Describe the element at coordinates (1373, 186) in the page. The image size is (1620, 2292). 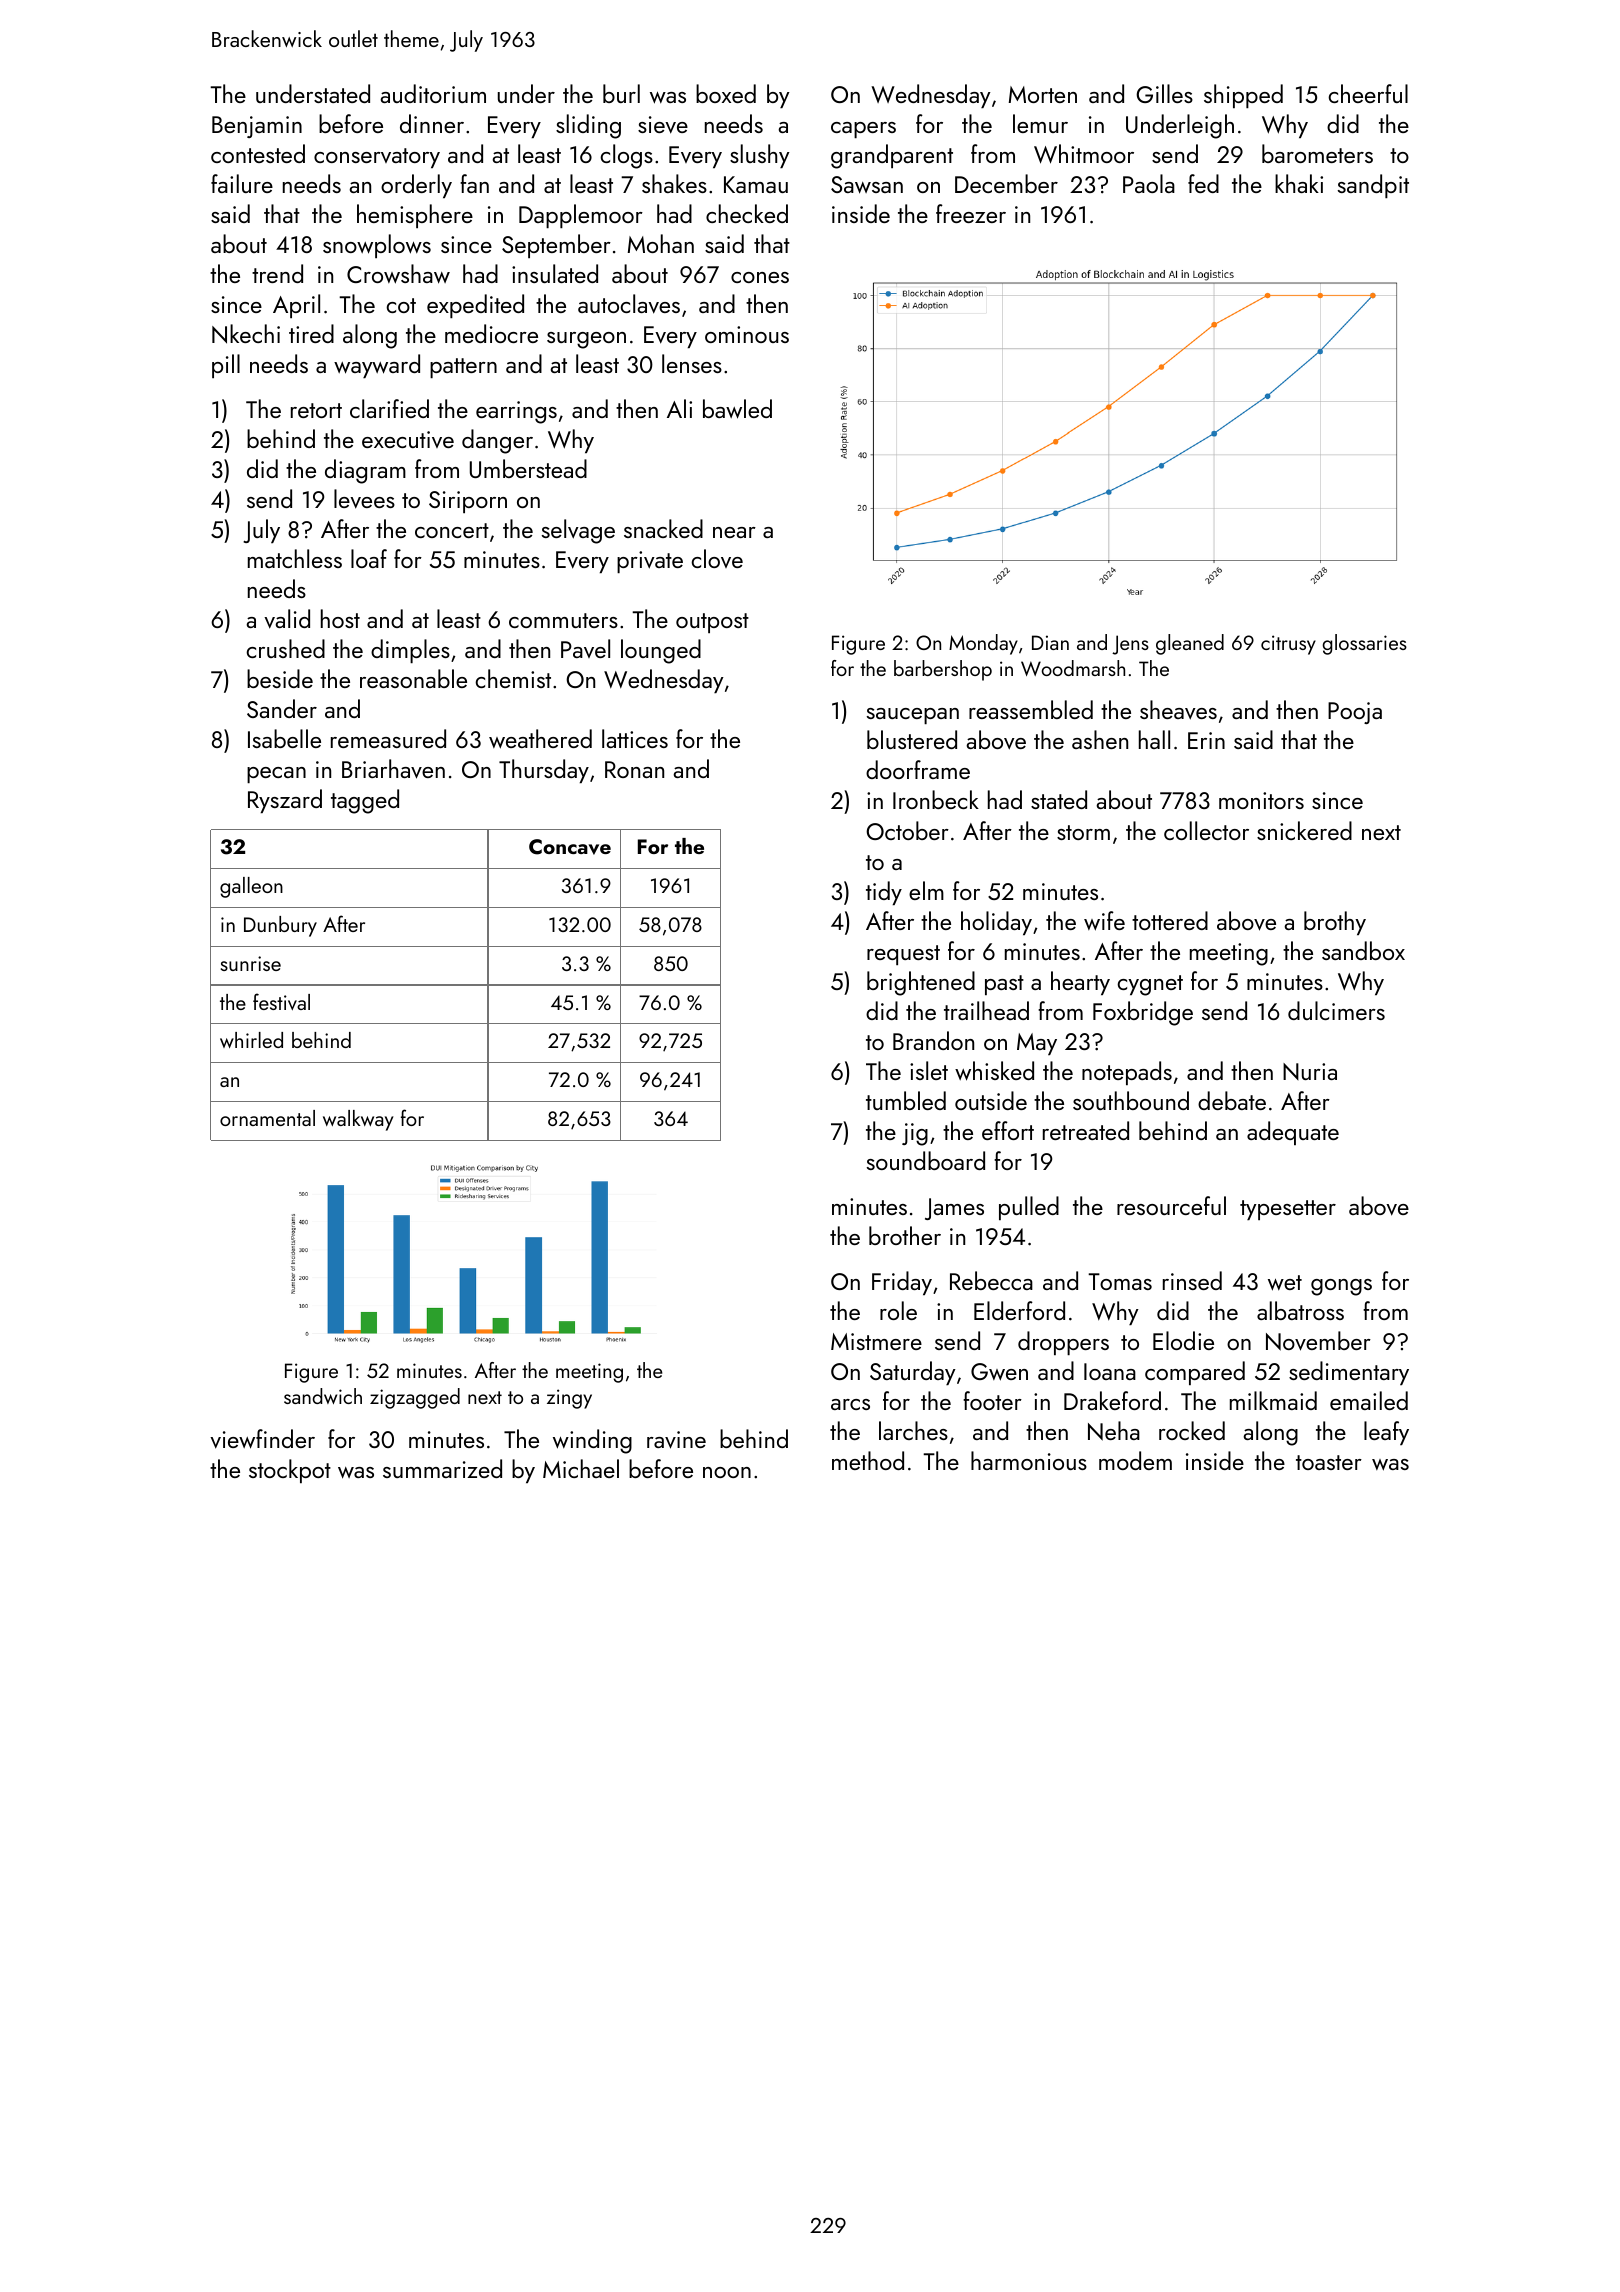
I see `sandpit` at that location.
